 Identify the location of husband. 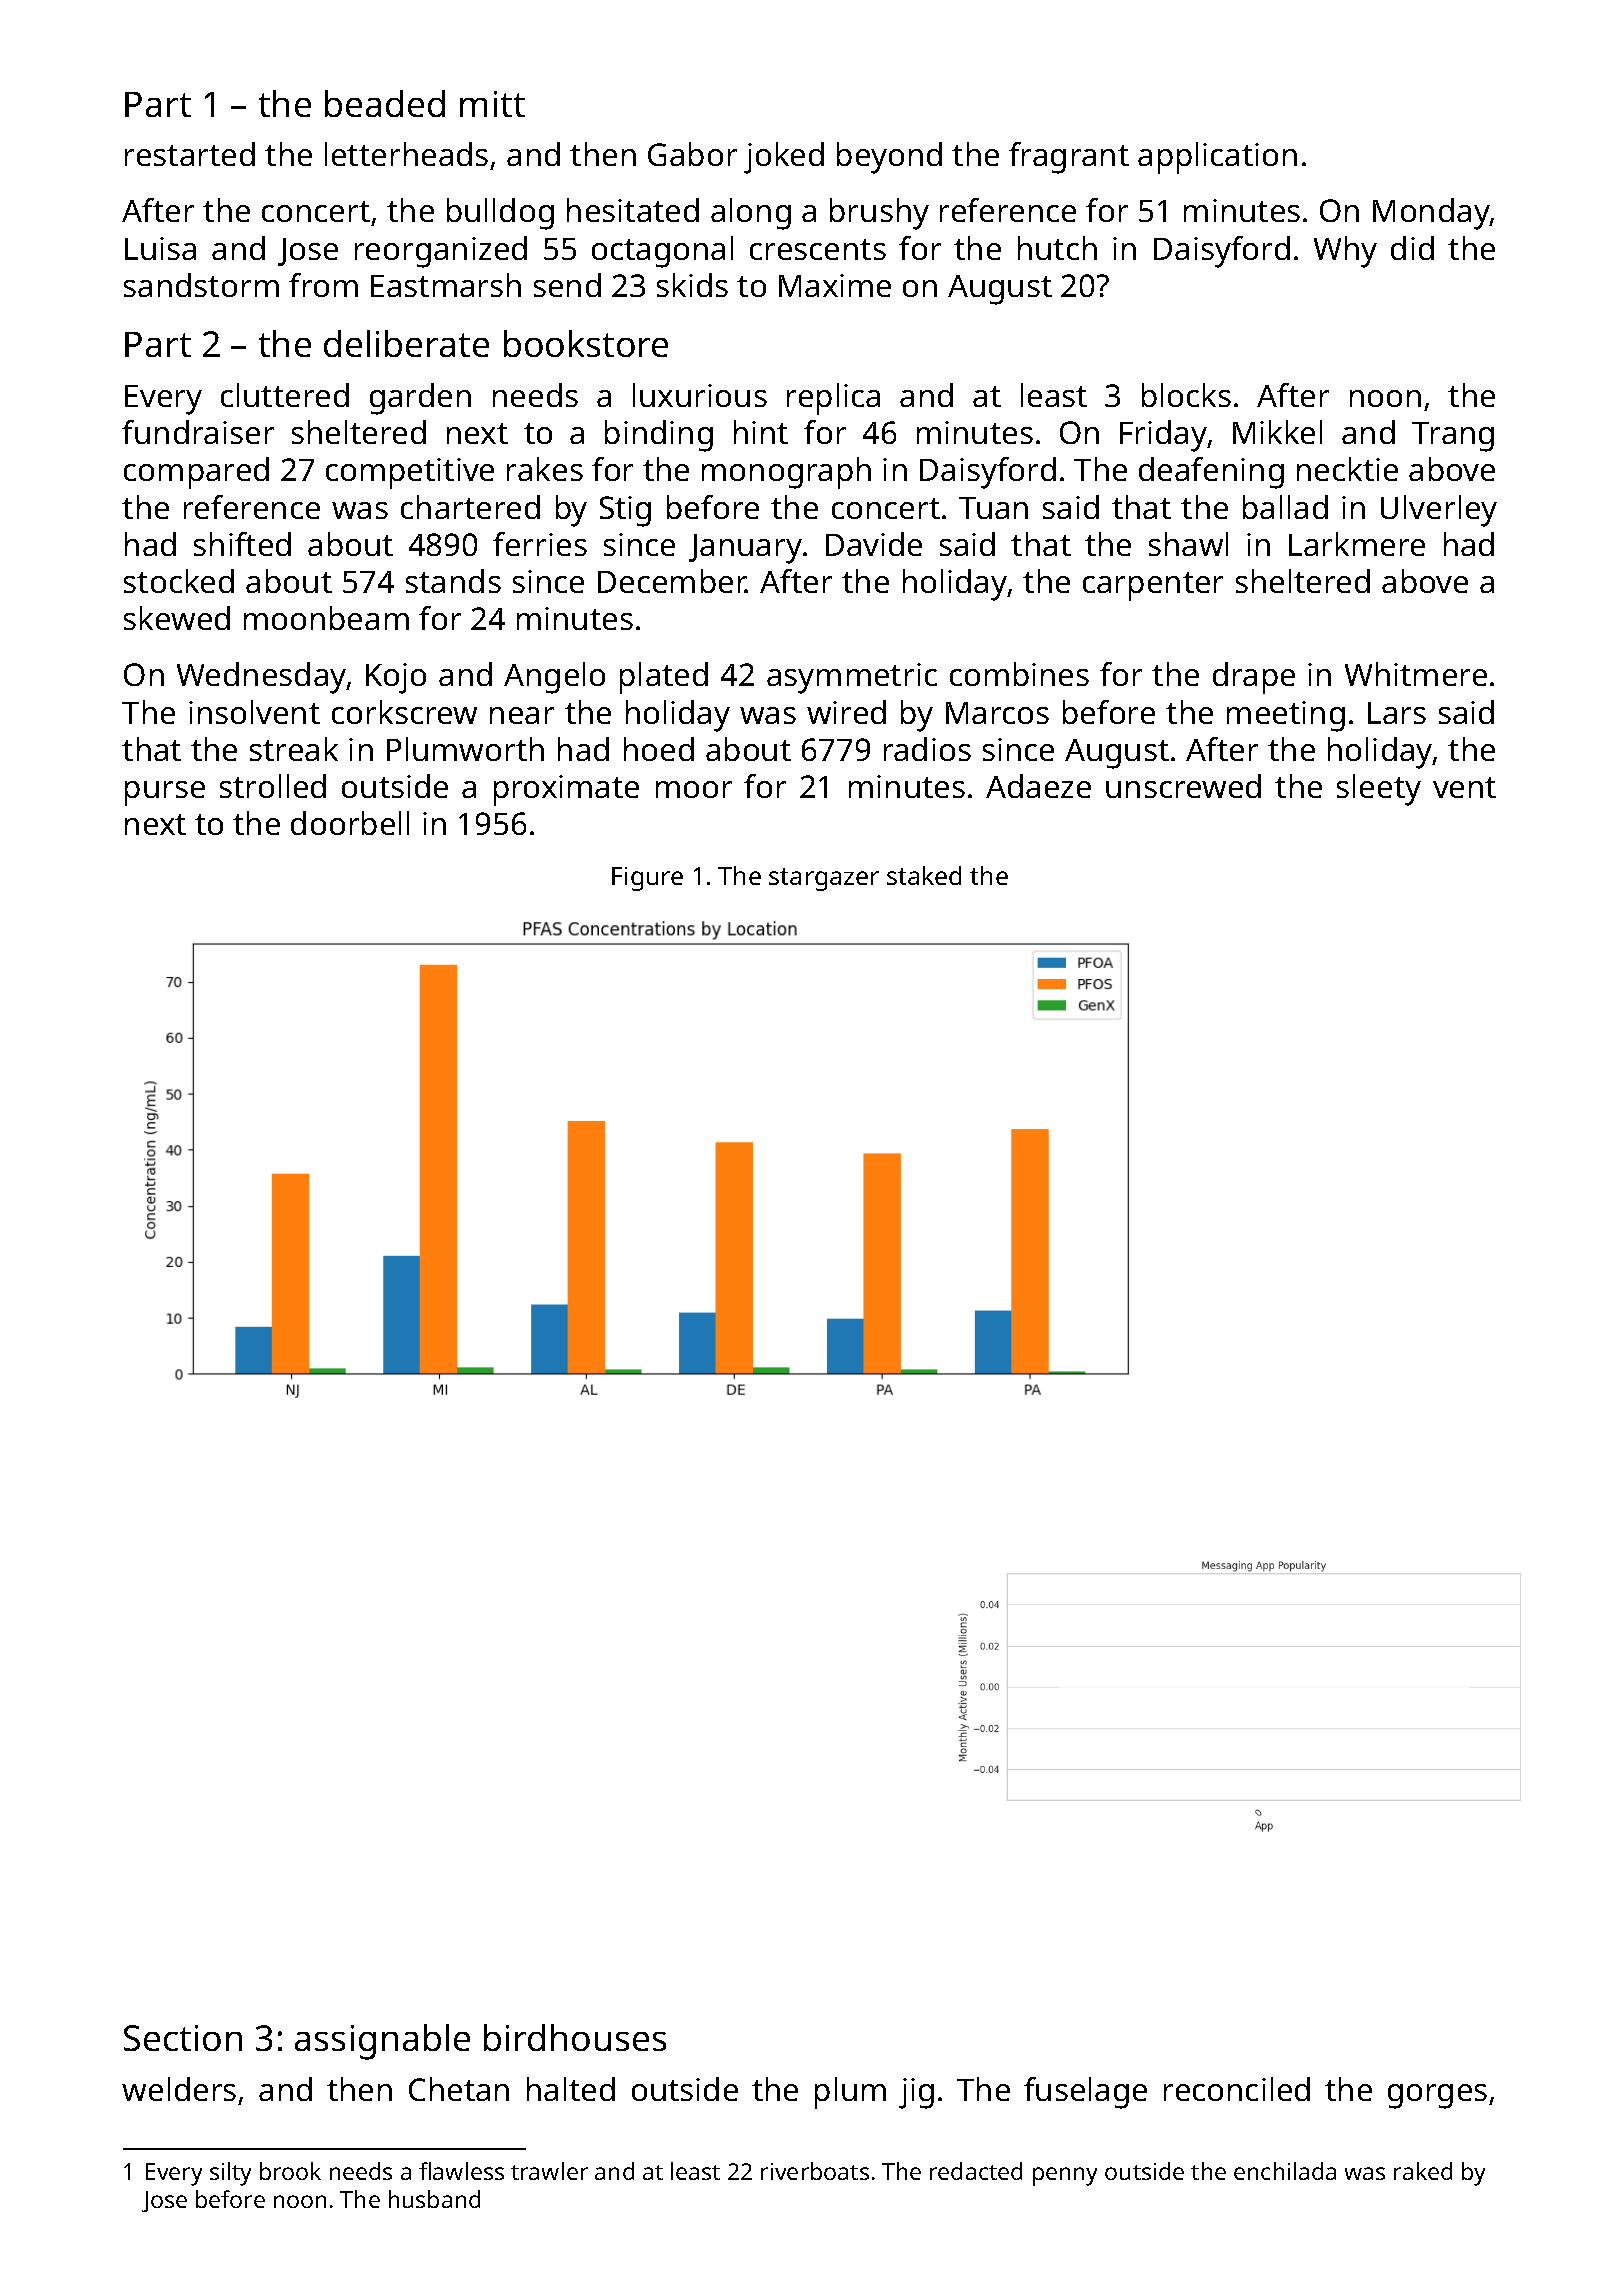
(434, 2199).
